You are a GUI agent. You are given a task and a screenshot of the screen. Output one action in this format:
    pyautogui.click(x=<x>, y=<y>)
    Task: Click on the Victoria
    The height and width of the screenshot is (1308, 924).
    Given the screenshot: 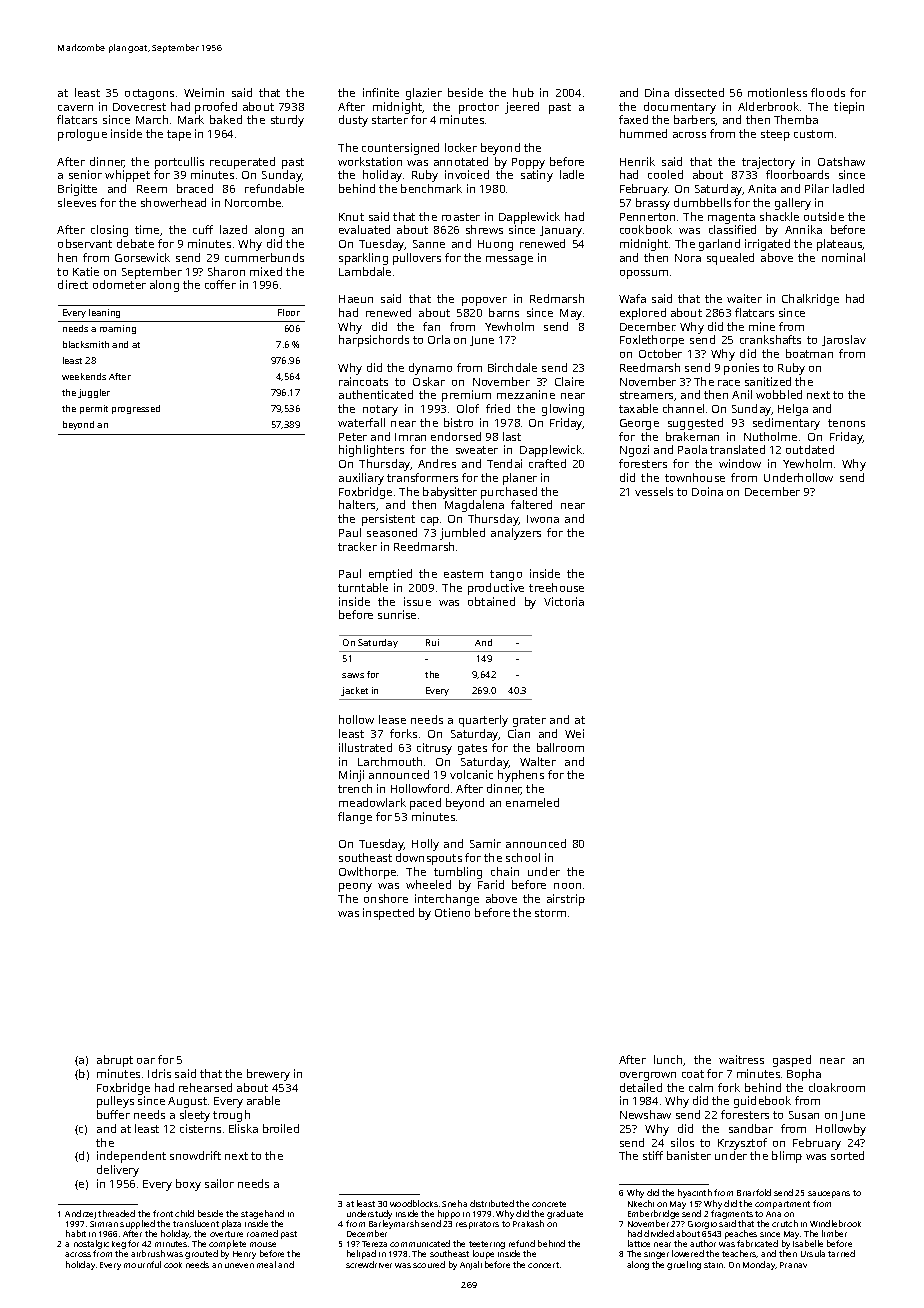 What is the action you would take?
    pyautogui.click(x=564, y=601)
